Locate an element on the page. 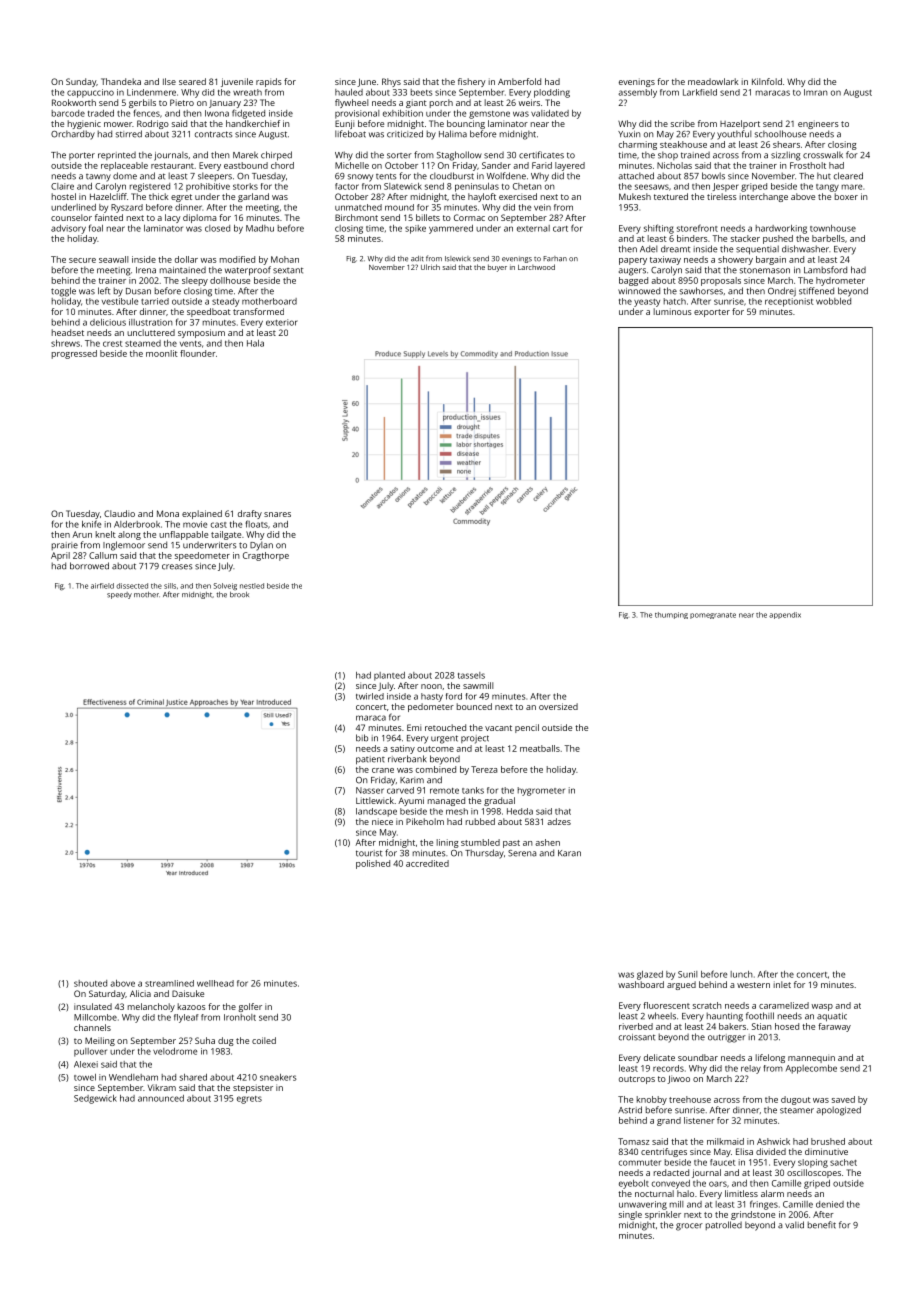  winnowed is located at coordinates (639, 291).
